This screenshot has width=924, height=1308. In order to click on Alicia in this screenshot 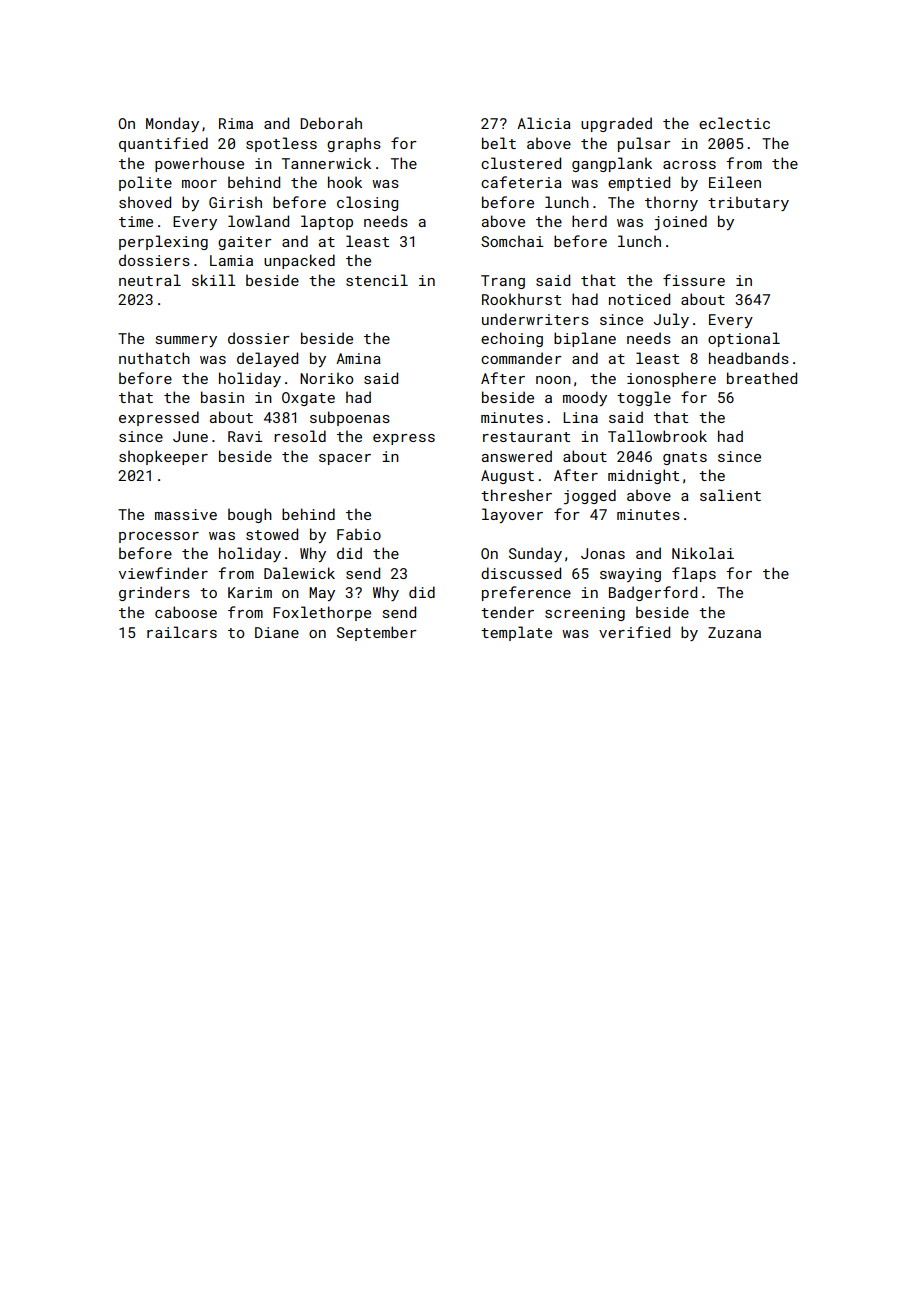, I will do `click(544, 123)`.
